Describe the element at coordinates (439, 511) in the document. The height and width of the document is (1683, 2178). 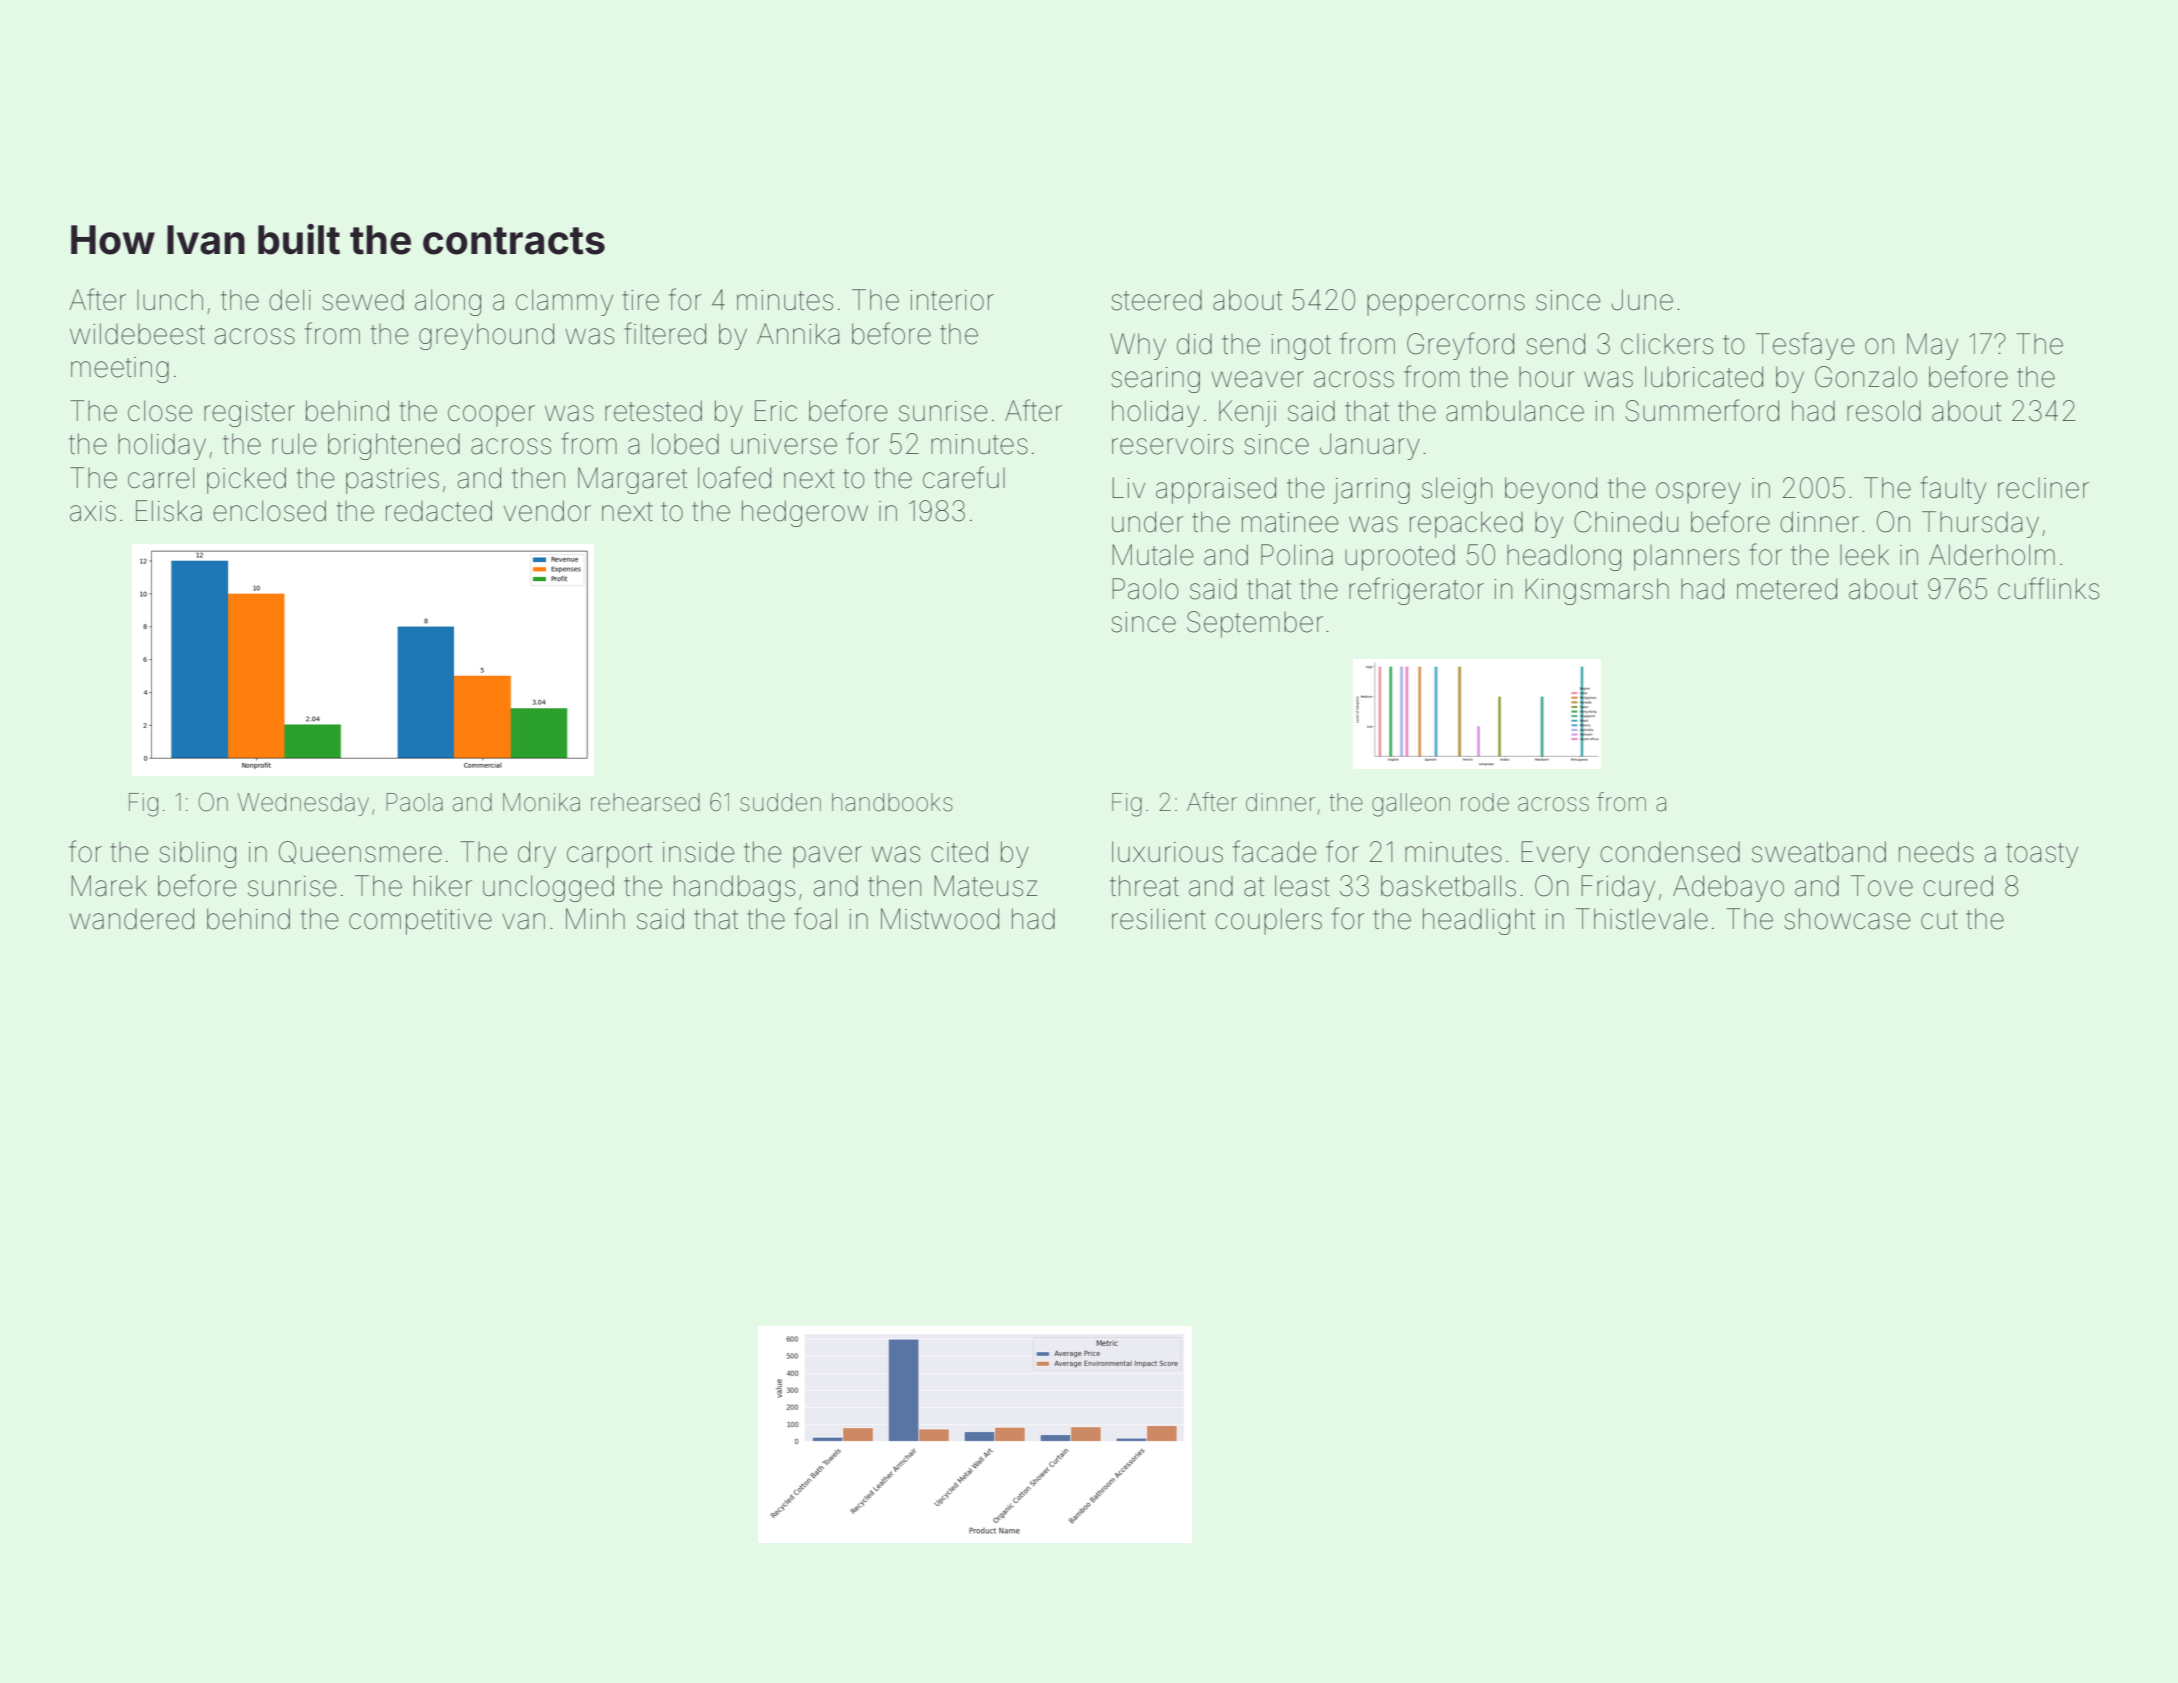
I see `redacted` at that location.
